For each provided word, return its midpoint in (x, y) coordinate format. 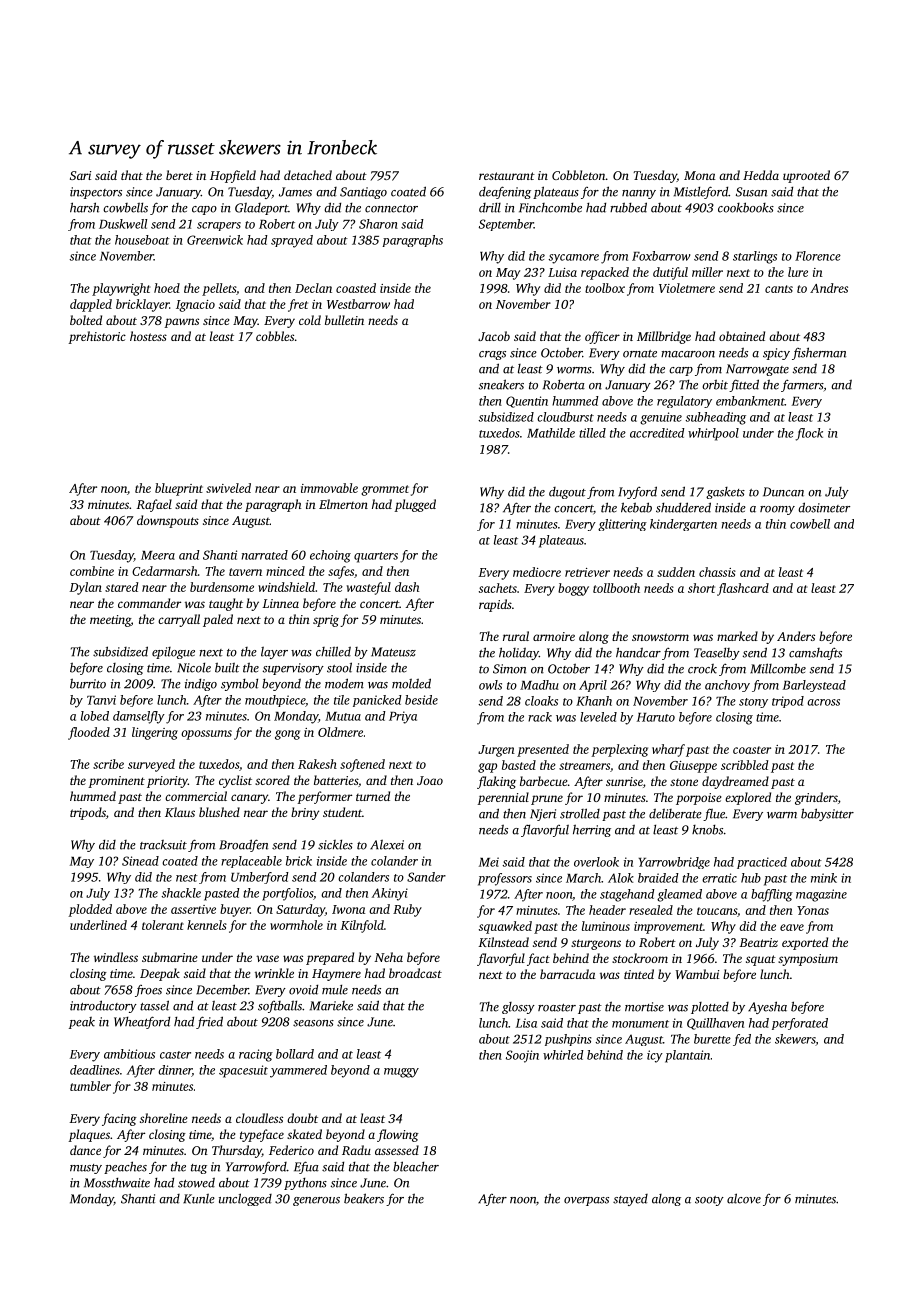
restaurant (507, 176)
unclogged (245, 1199)
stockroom (640, 958)
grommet (385, 490)
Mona (699, 175)
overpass (586, 1201)
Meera (158, 555)
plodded (90, 910)
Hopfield (233, 176)
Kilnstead (503, 942)
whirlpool (713, 434)
